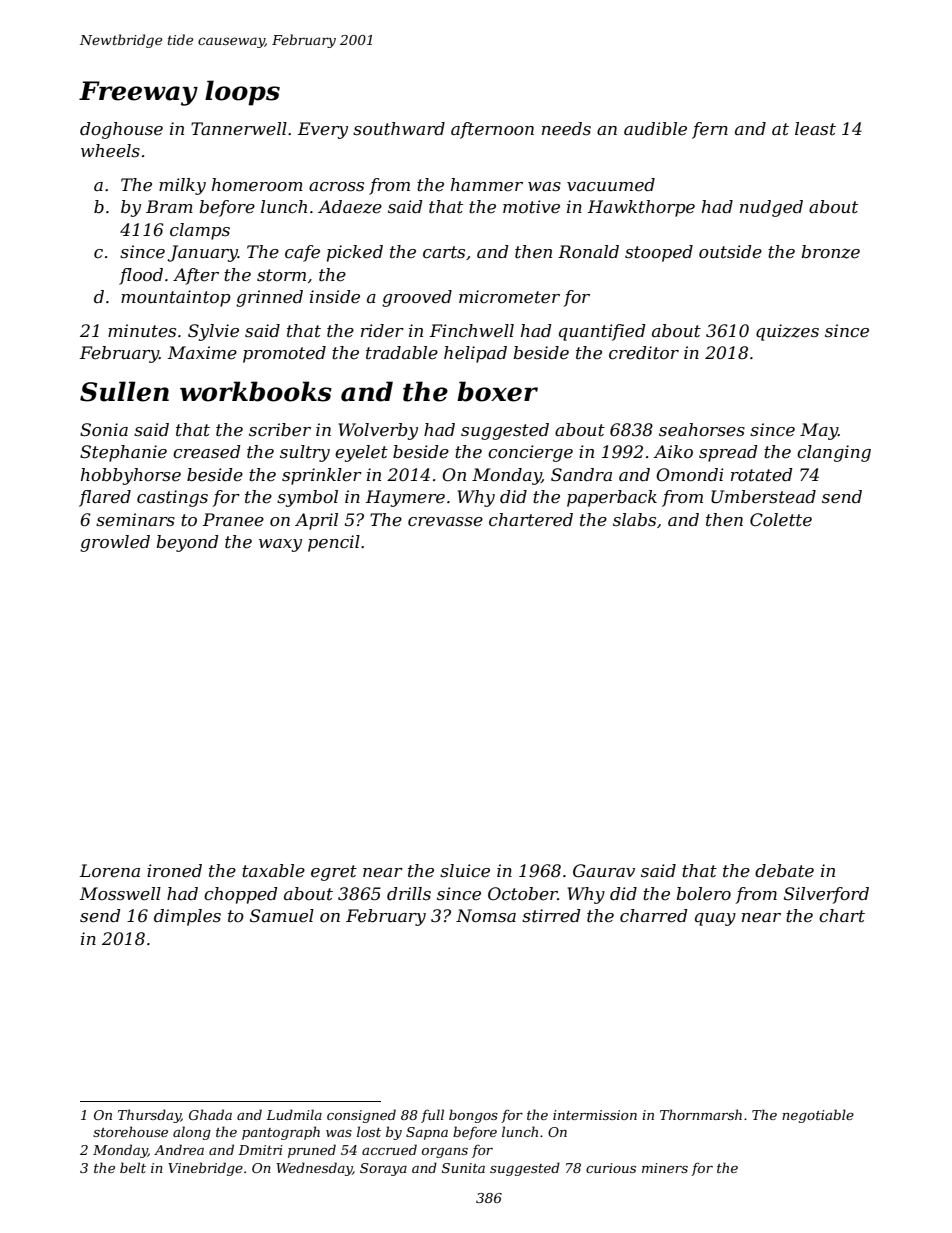 This image has width=952, height=1233. I want to click on southward, so click(399, 128).
